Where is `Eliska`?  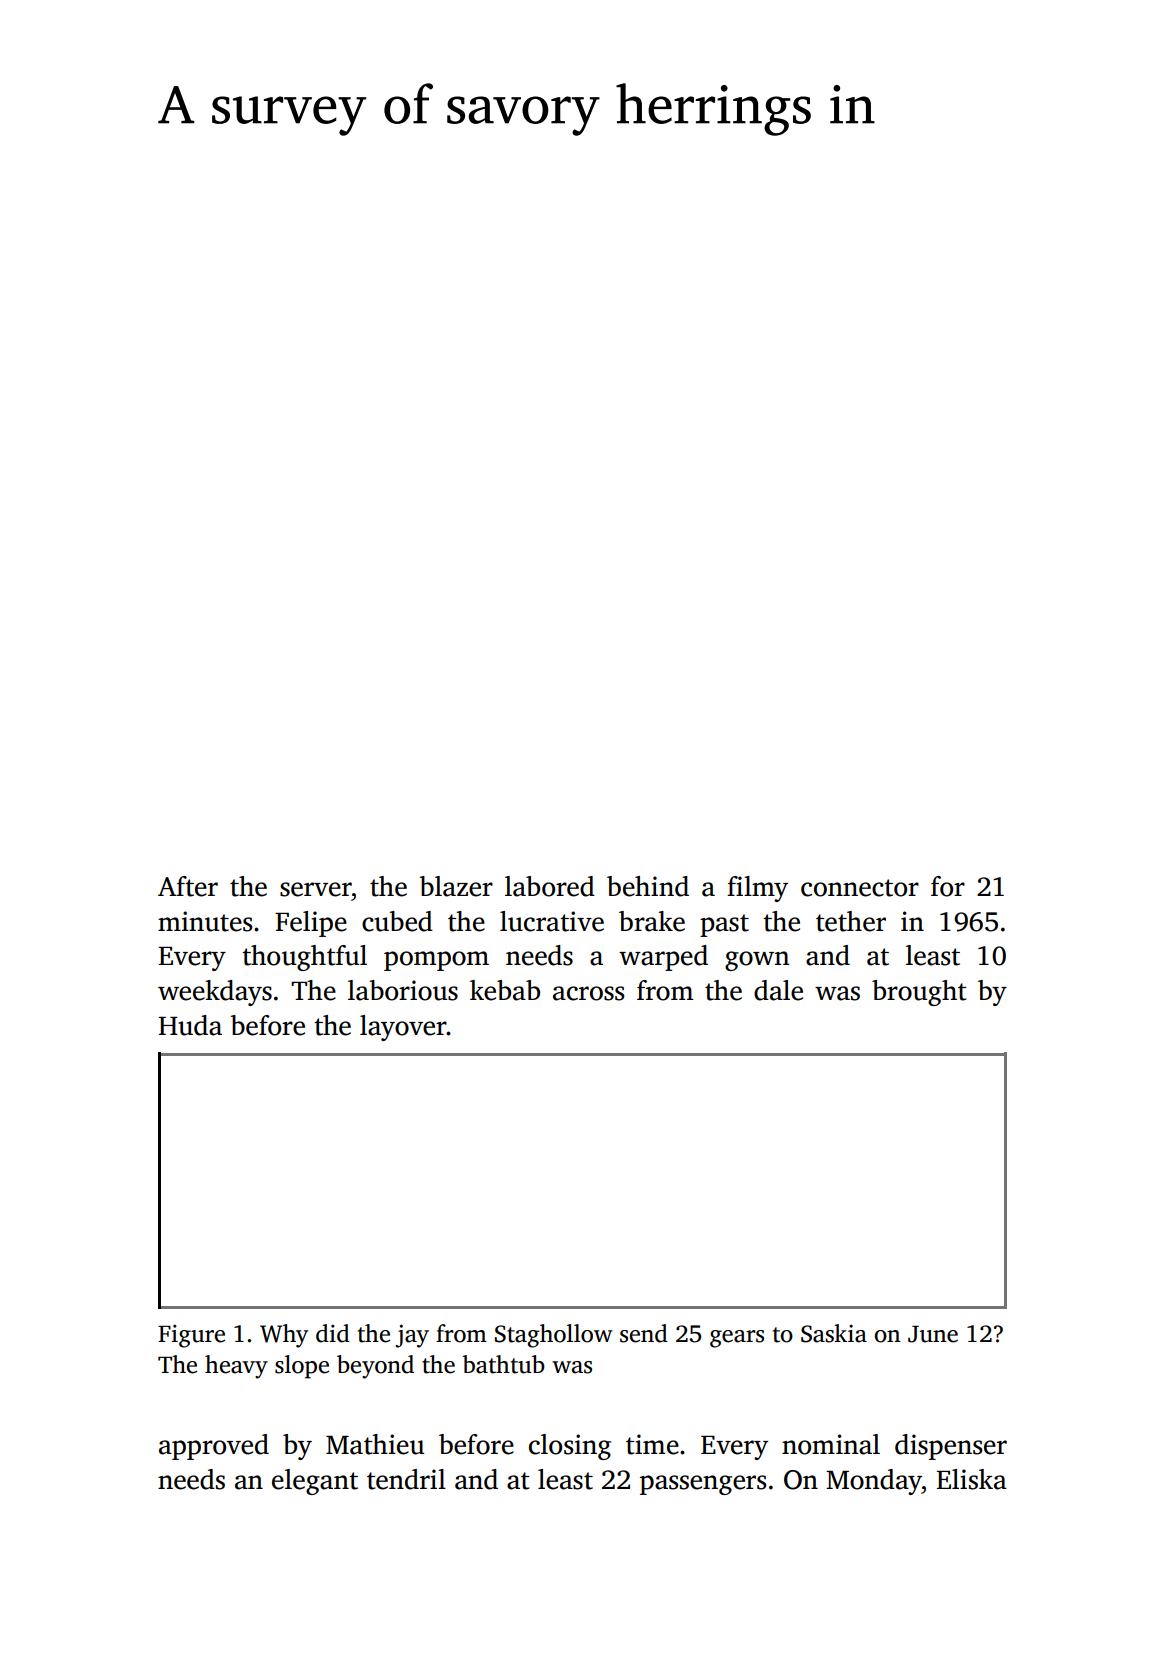
Eliska is located at coordinates (972, 1479).
